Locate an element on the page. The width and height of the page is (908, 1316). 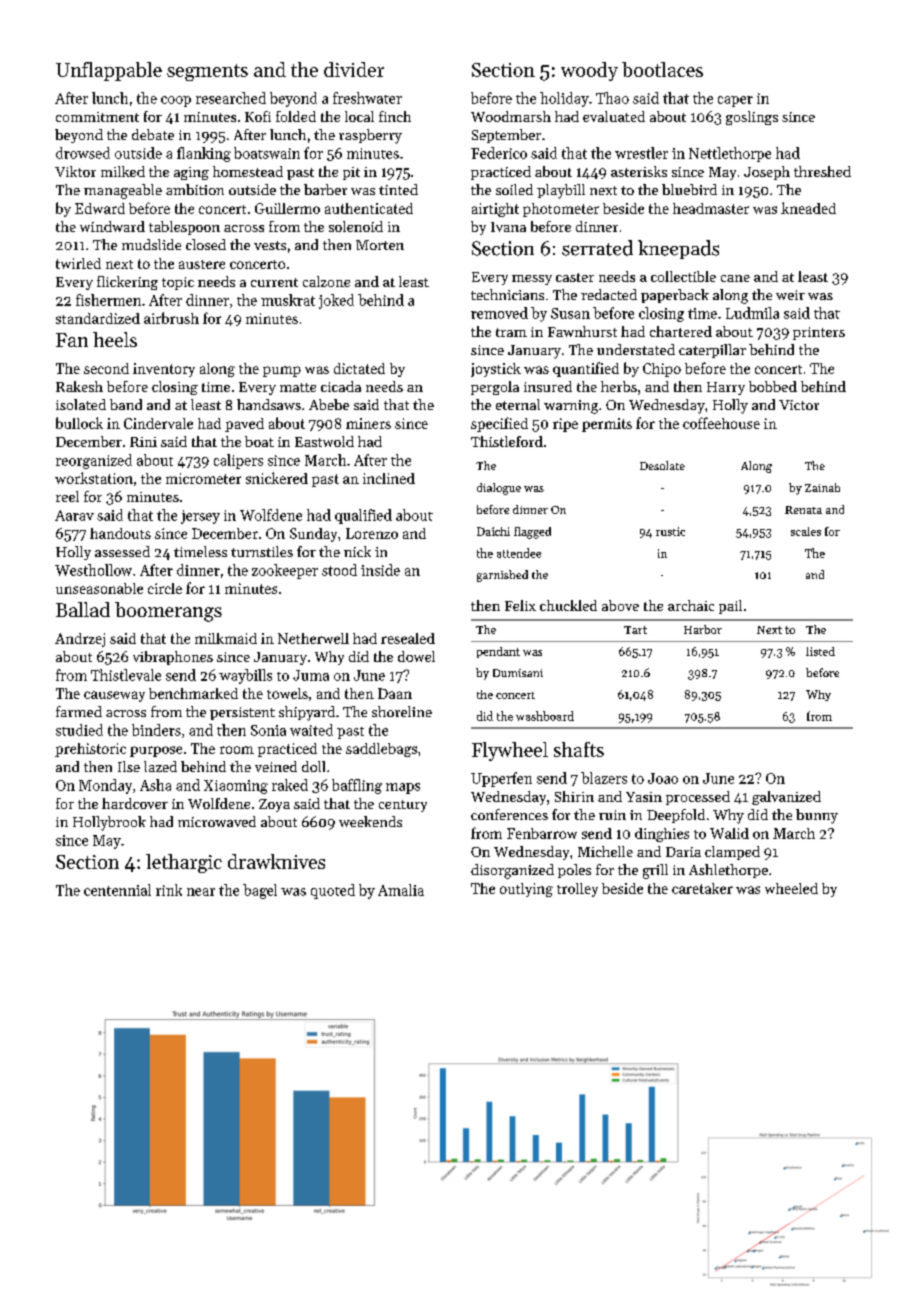
galvanized is located at coordinates (786, 798).
